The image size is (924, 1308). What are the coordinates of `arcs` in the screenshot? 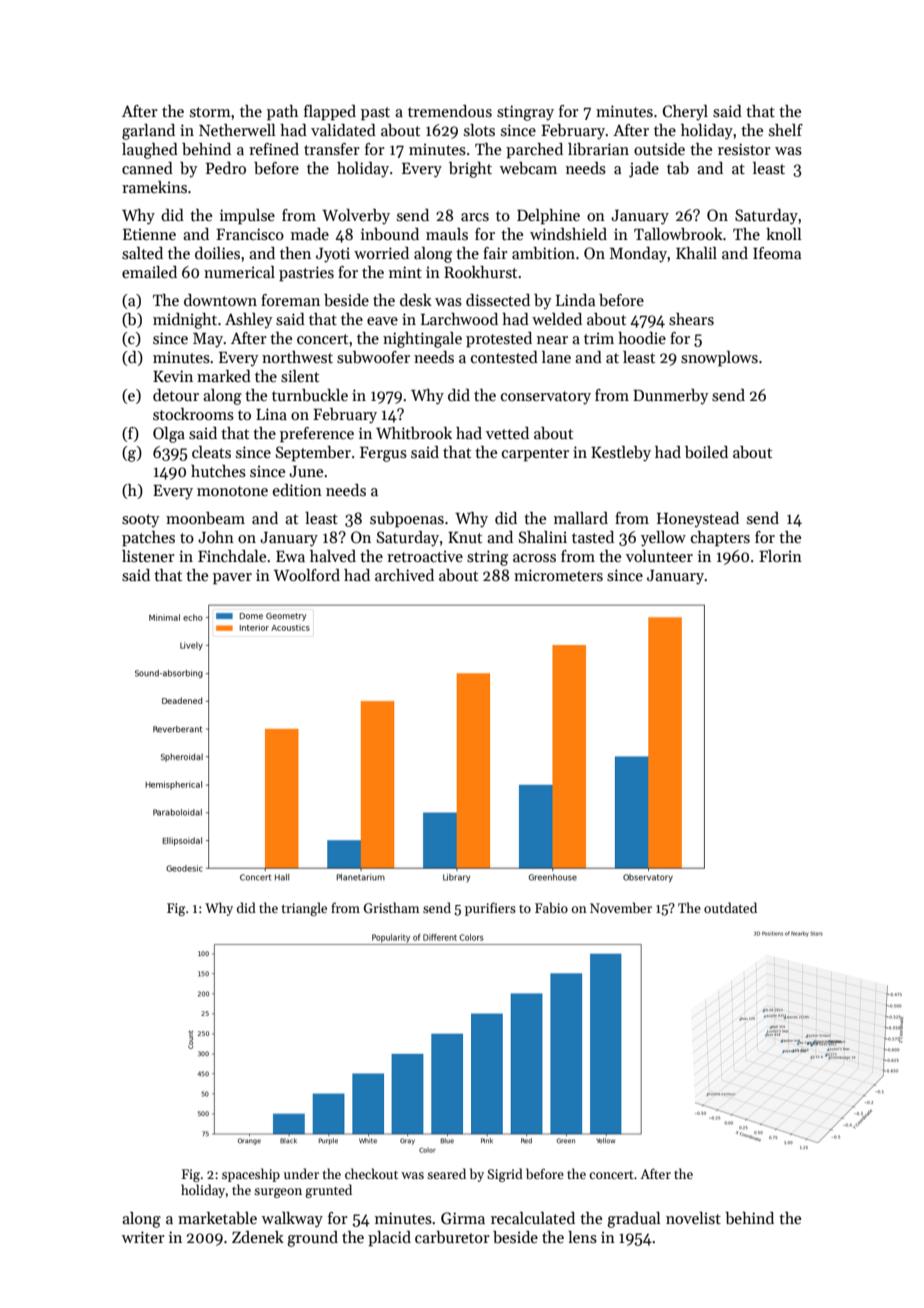 It's located at (475, 217).
